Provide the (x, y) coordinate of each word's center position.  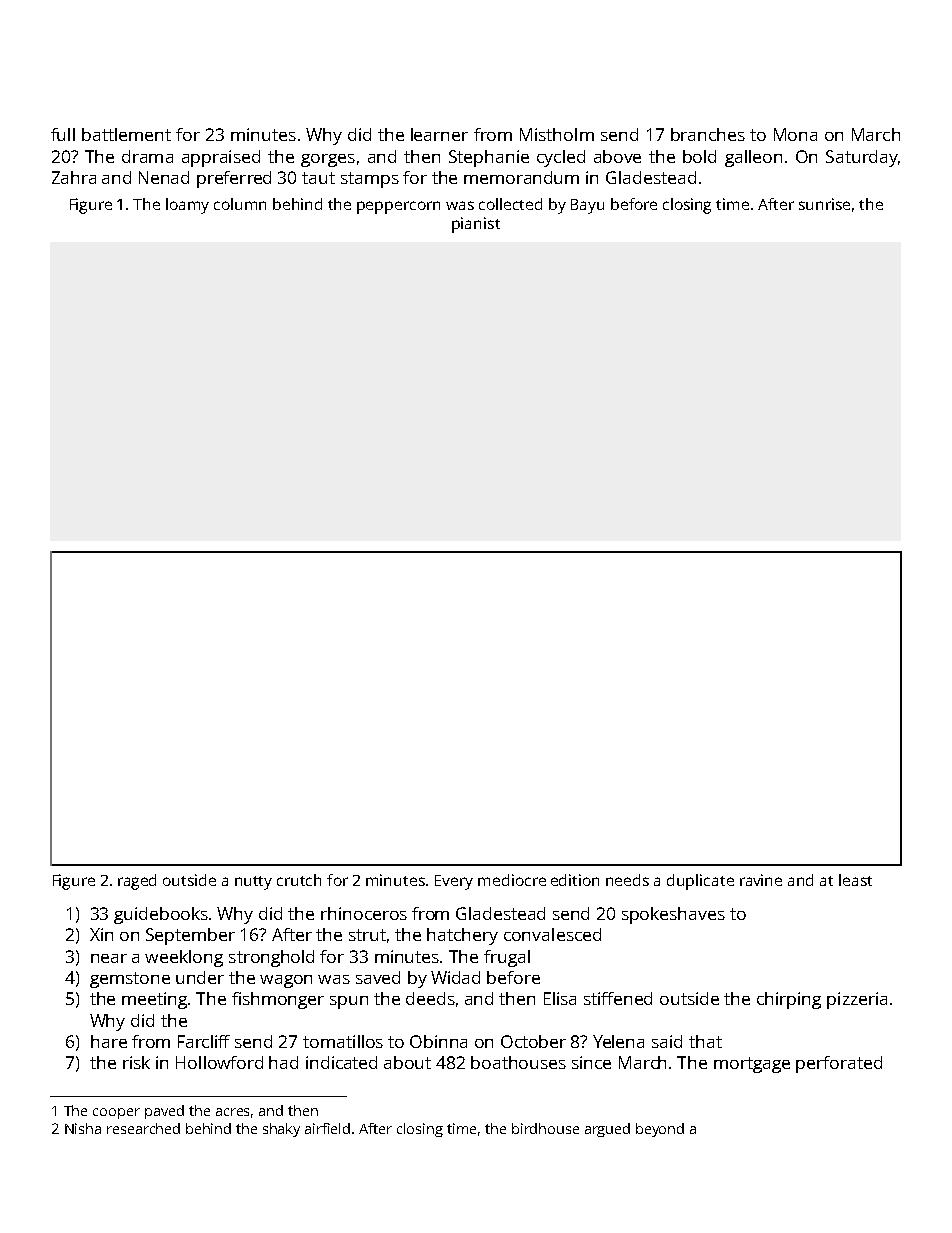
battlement (126, 134)
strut (367, 935)
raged (137, 882)
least (855, 880)
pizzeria (857, 1000)
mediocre (512, 880)
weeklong (184, 958)
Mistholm (557, 134)
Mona (795, 134)
